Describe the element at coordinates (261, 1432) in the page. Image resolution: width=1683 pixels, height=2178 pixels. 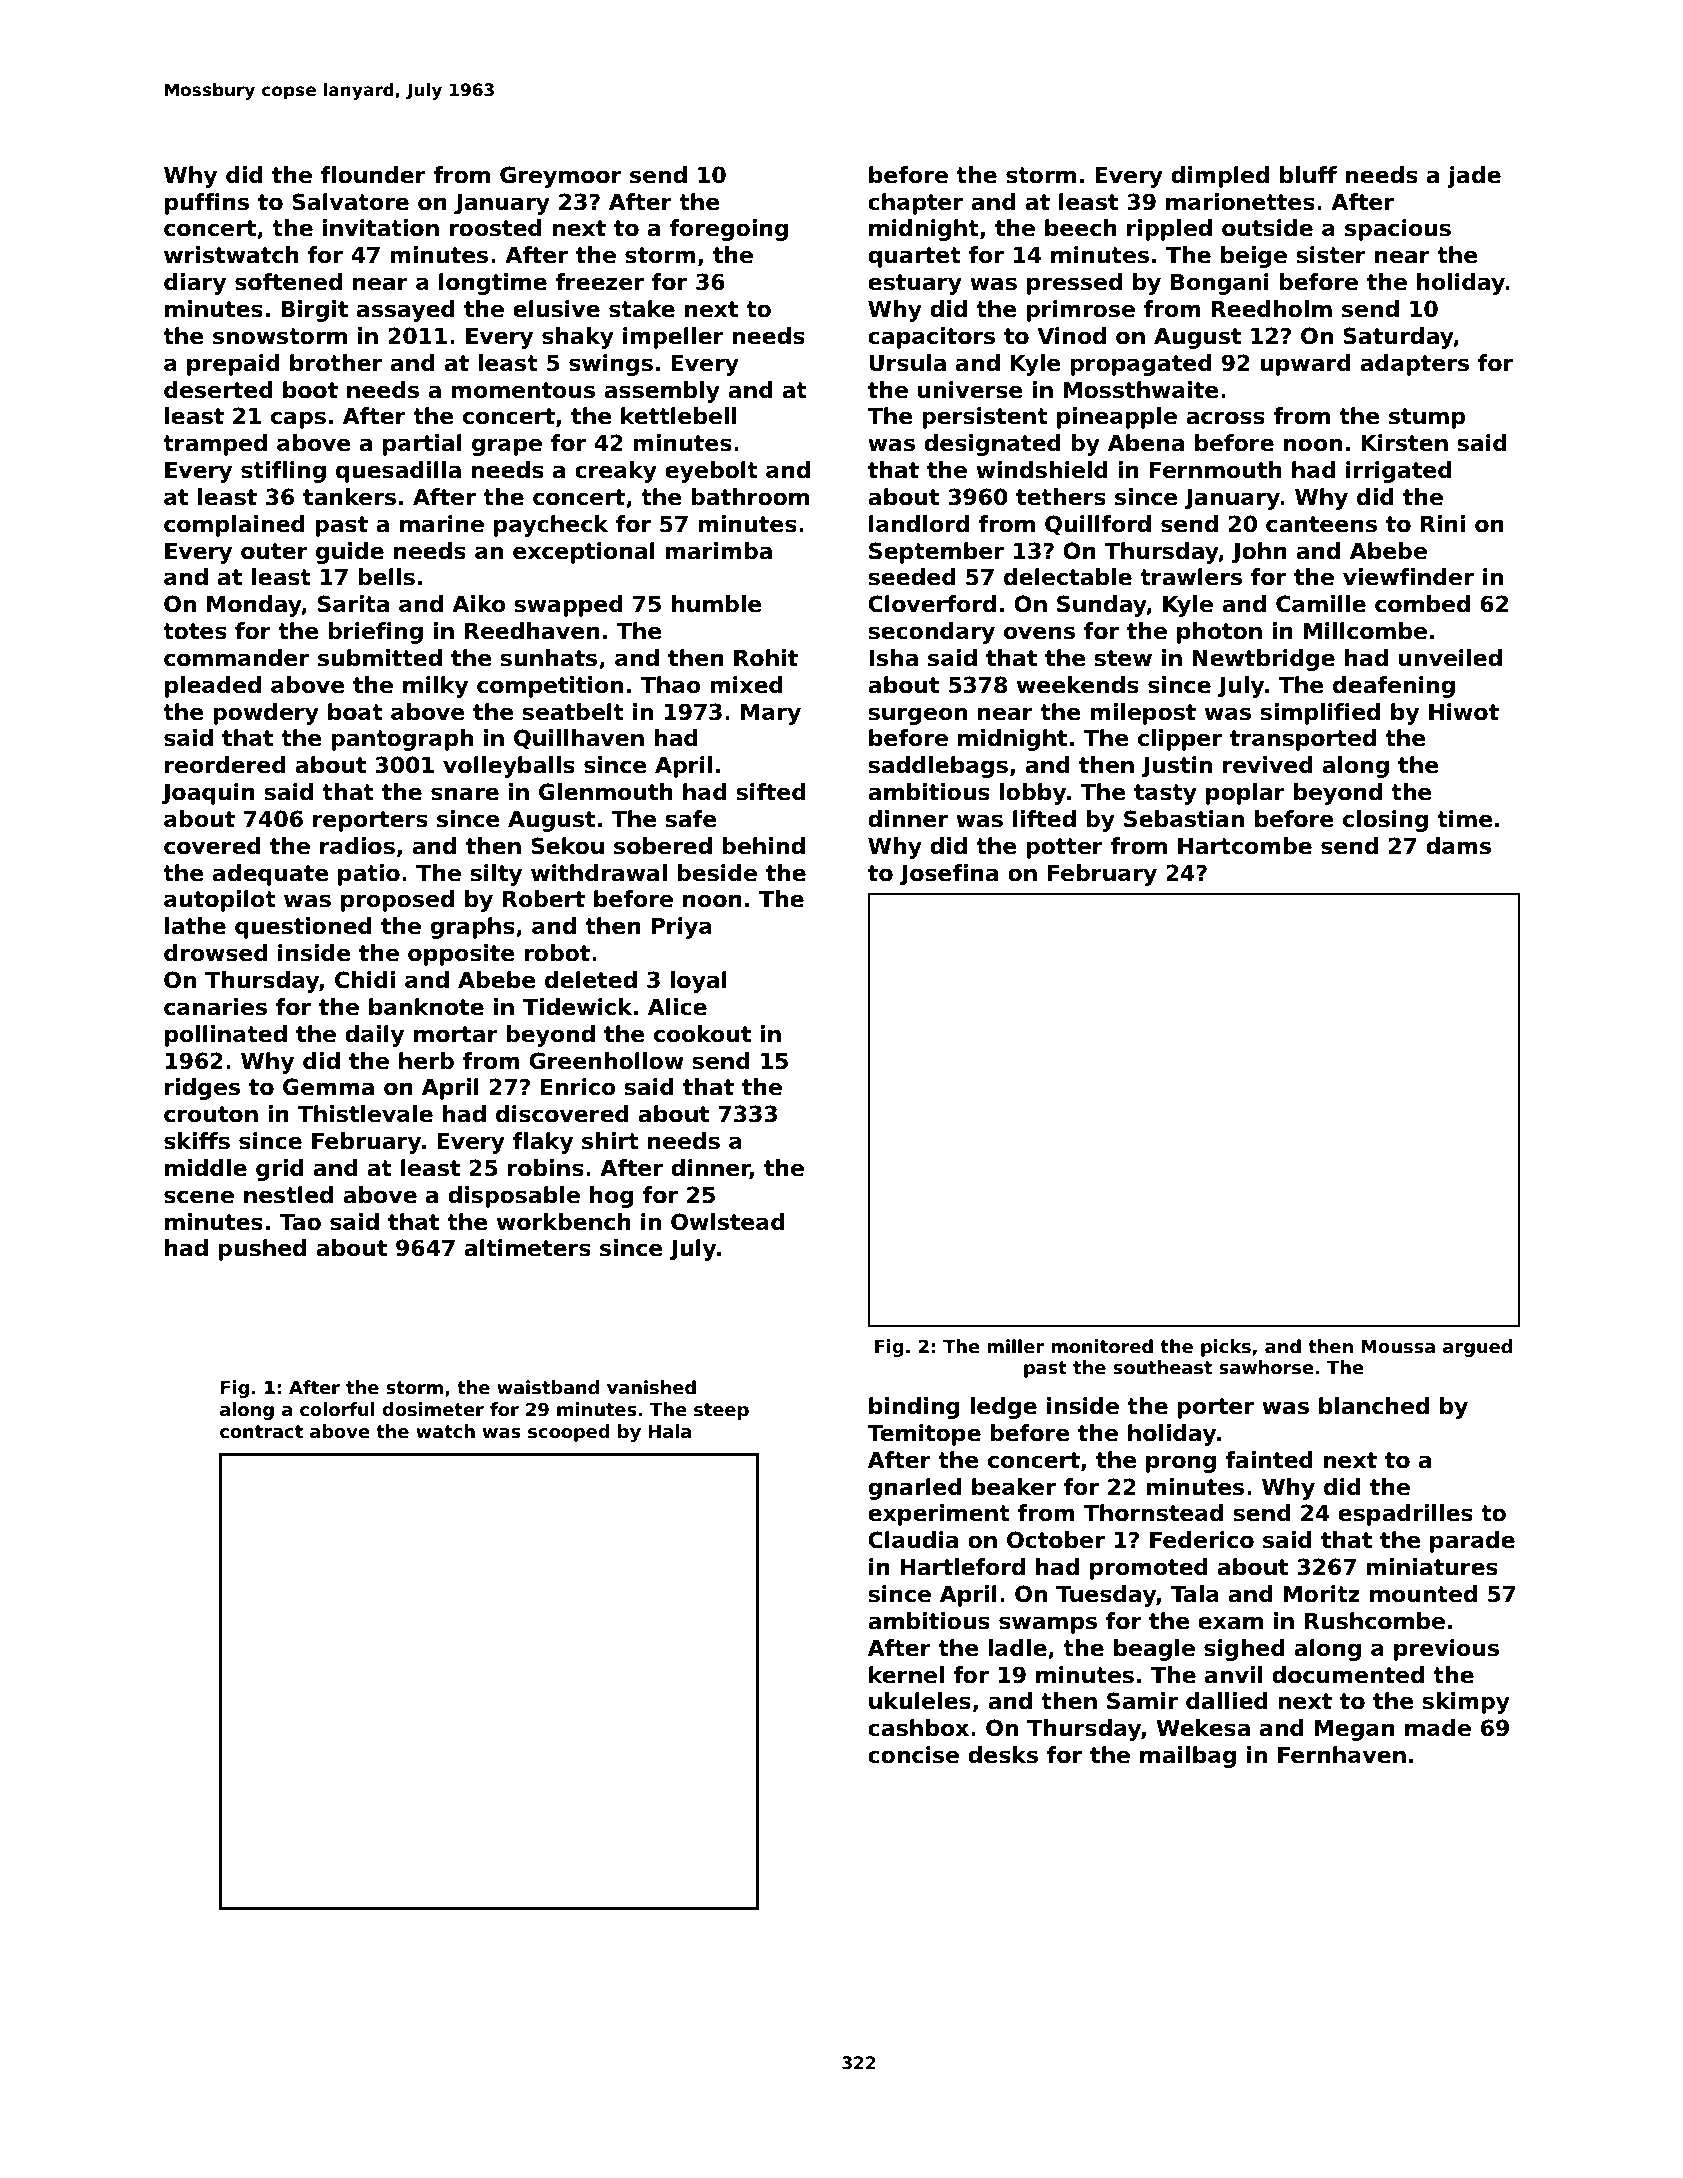
I see `contract` at that location.
